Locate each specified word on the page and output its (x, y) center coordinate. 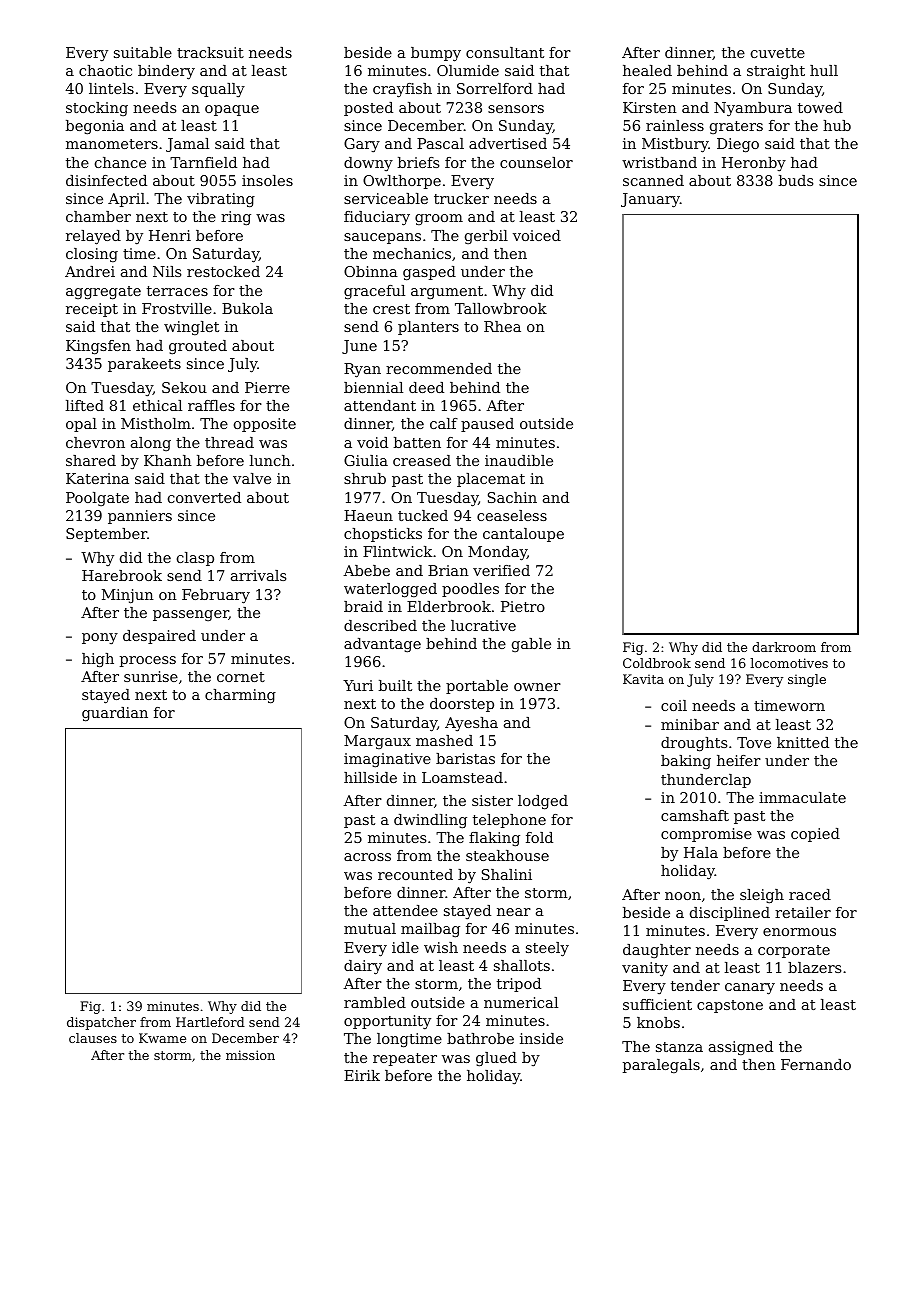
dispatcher (101, 1023)
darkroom (784, 647)
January (650, 200)
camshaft (695, 815)
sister (492, 800)
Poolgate (97, 499)
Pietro (523, 606)
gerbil (486, 237)
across (367, 857)
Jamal (187, 145)
